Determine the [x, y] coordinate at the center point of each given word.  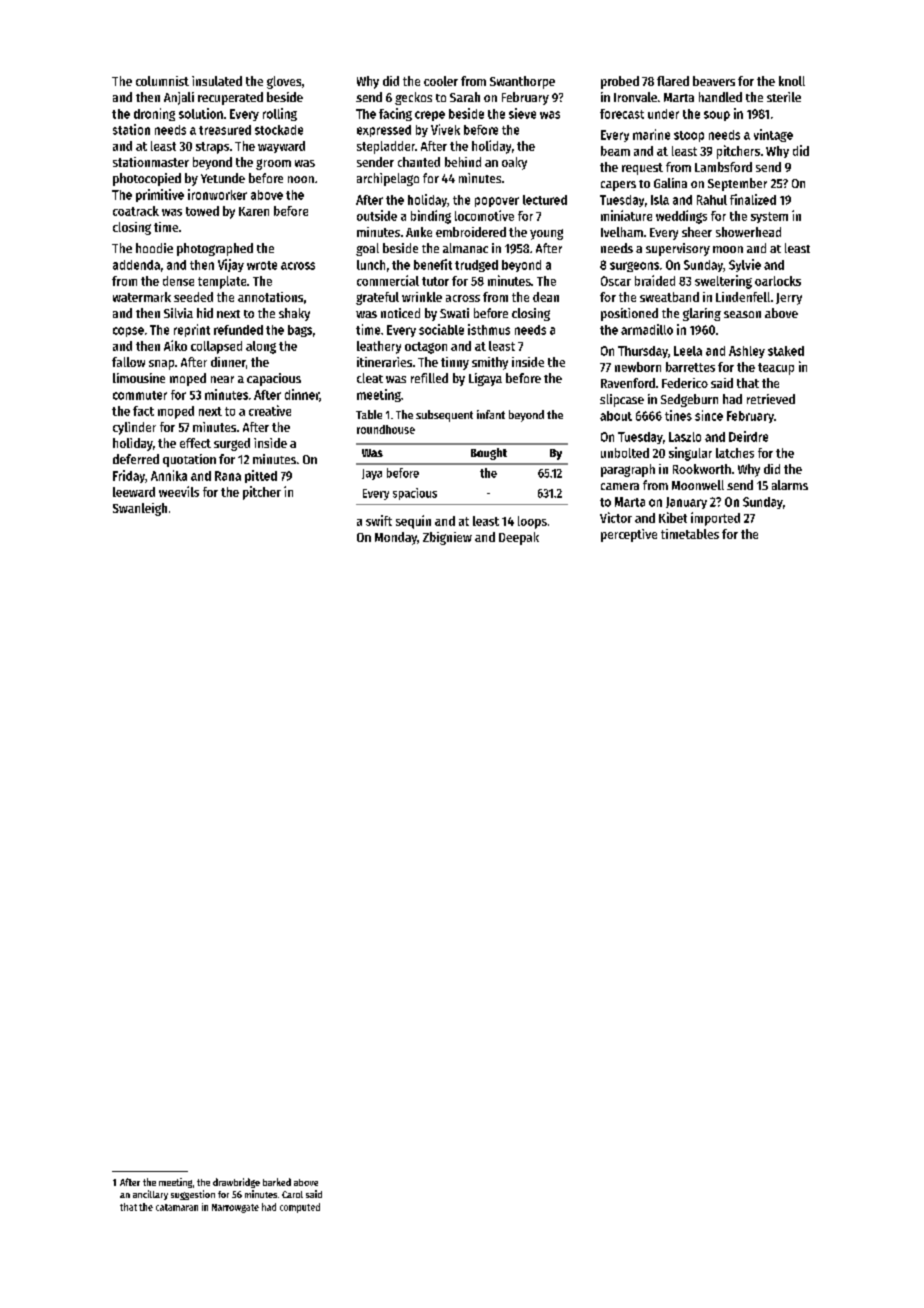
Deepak [519, 538]
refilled [429, 378]
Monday [396, 538]
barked [277, 1182]
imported [715, 519]
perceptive [629, 535]
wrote [262, 265]
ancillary [150, 1195]
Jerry [789, 299]
